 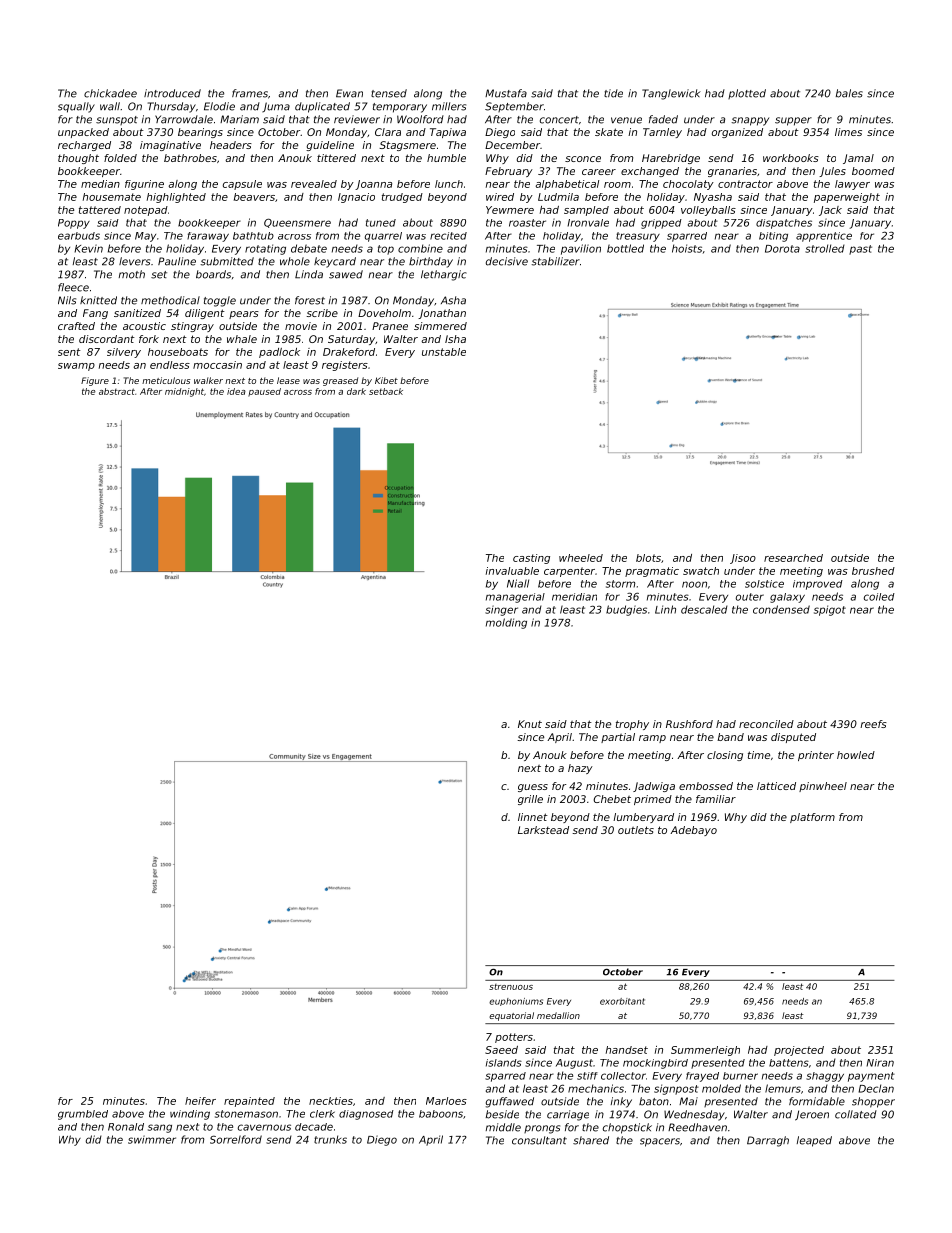 What do you see at coordinates (849, 93) in the screenshot?
I see `bales` at bounding box center [849, 93].
